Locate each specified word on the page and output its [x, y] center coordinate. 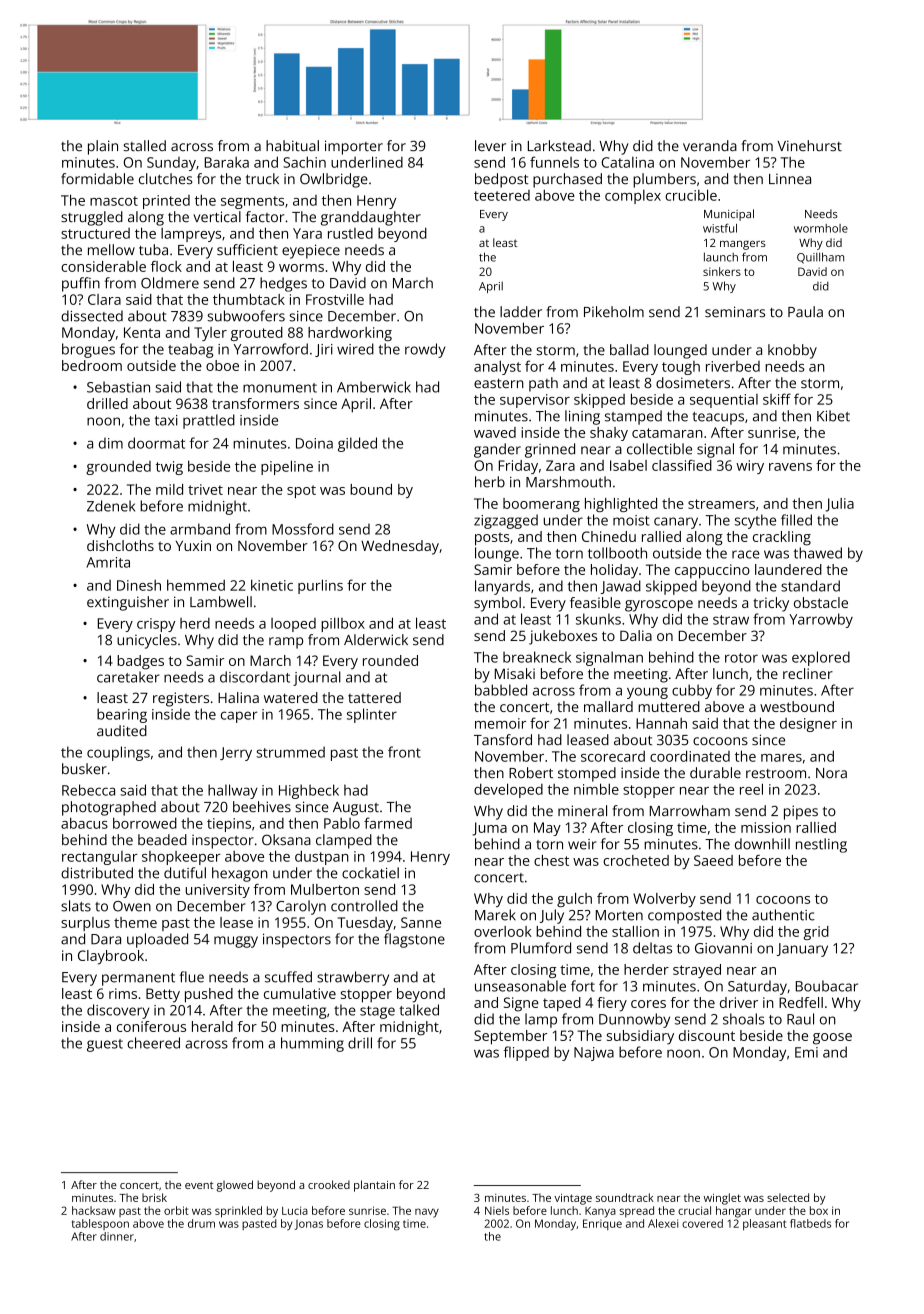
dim [111, 443]
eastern [499, 384]
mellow [111, 250]
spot [301, 491]
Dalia [636, 635]
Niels [497, 1210]
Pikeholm [614, 311]
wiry [750, 467]
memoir [500, 723]
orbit [176, 1210]
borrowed [145, 823]
